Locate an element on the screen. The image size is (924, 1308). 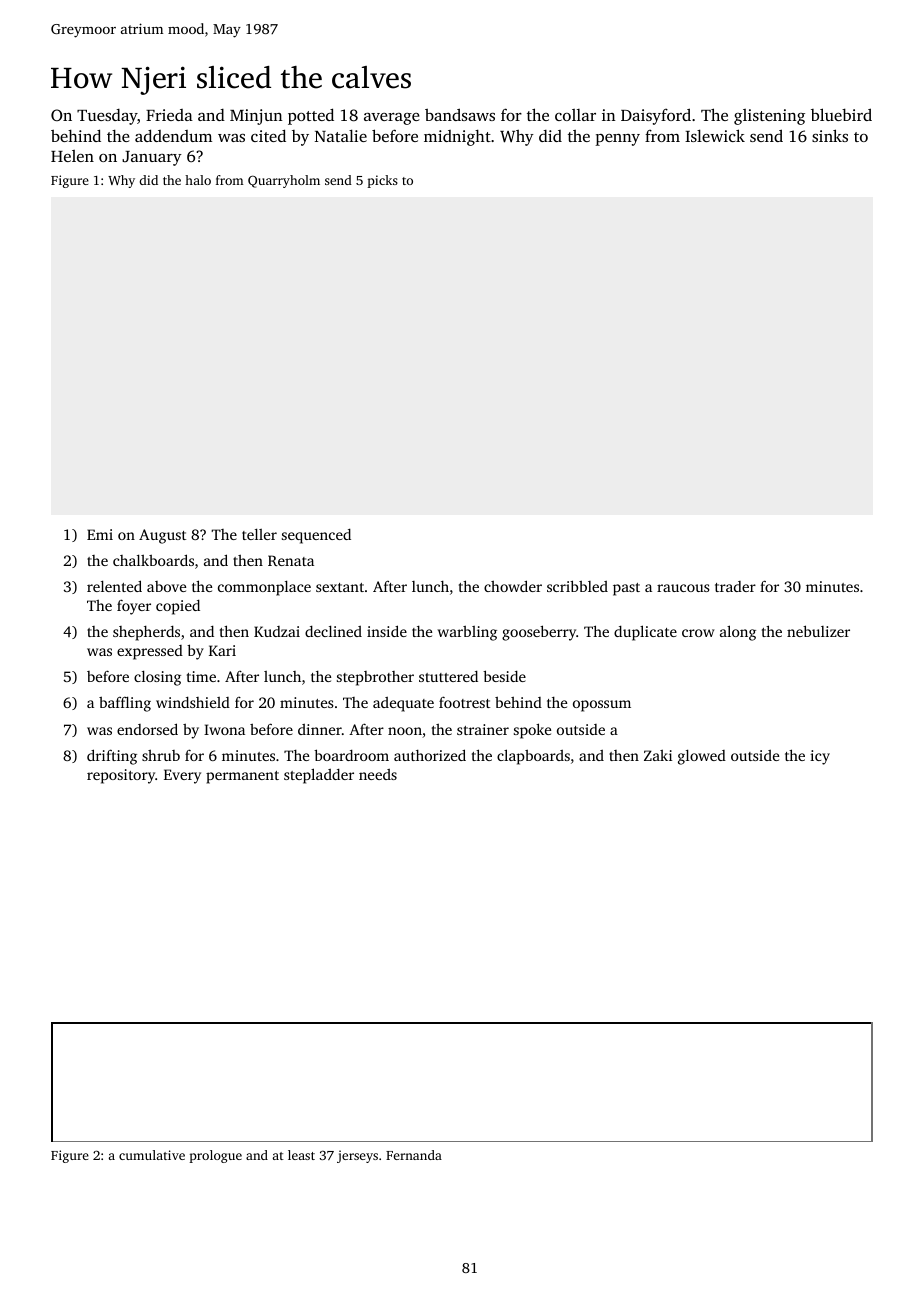
prologue is located at coordinates (216, 1156).
